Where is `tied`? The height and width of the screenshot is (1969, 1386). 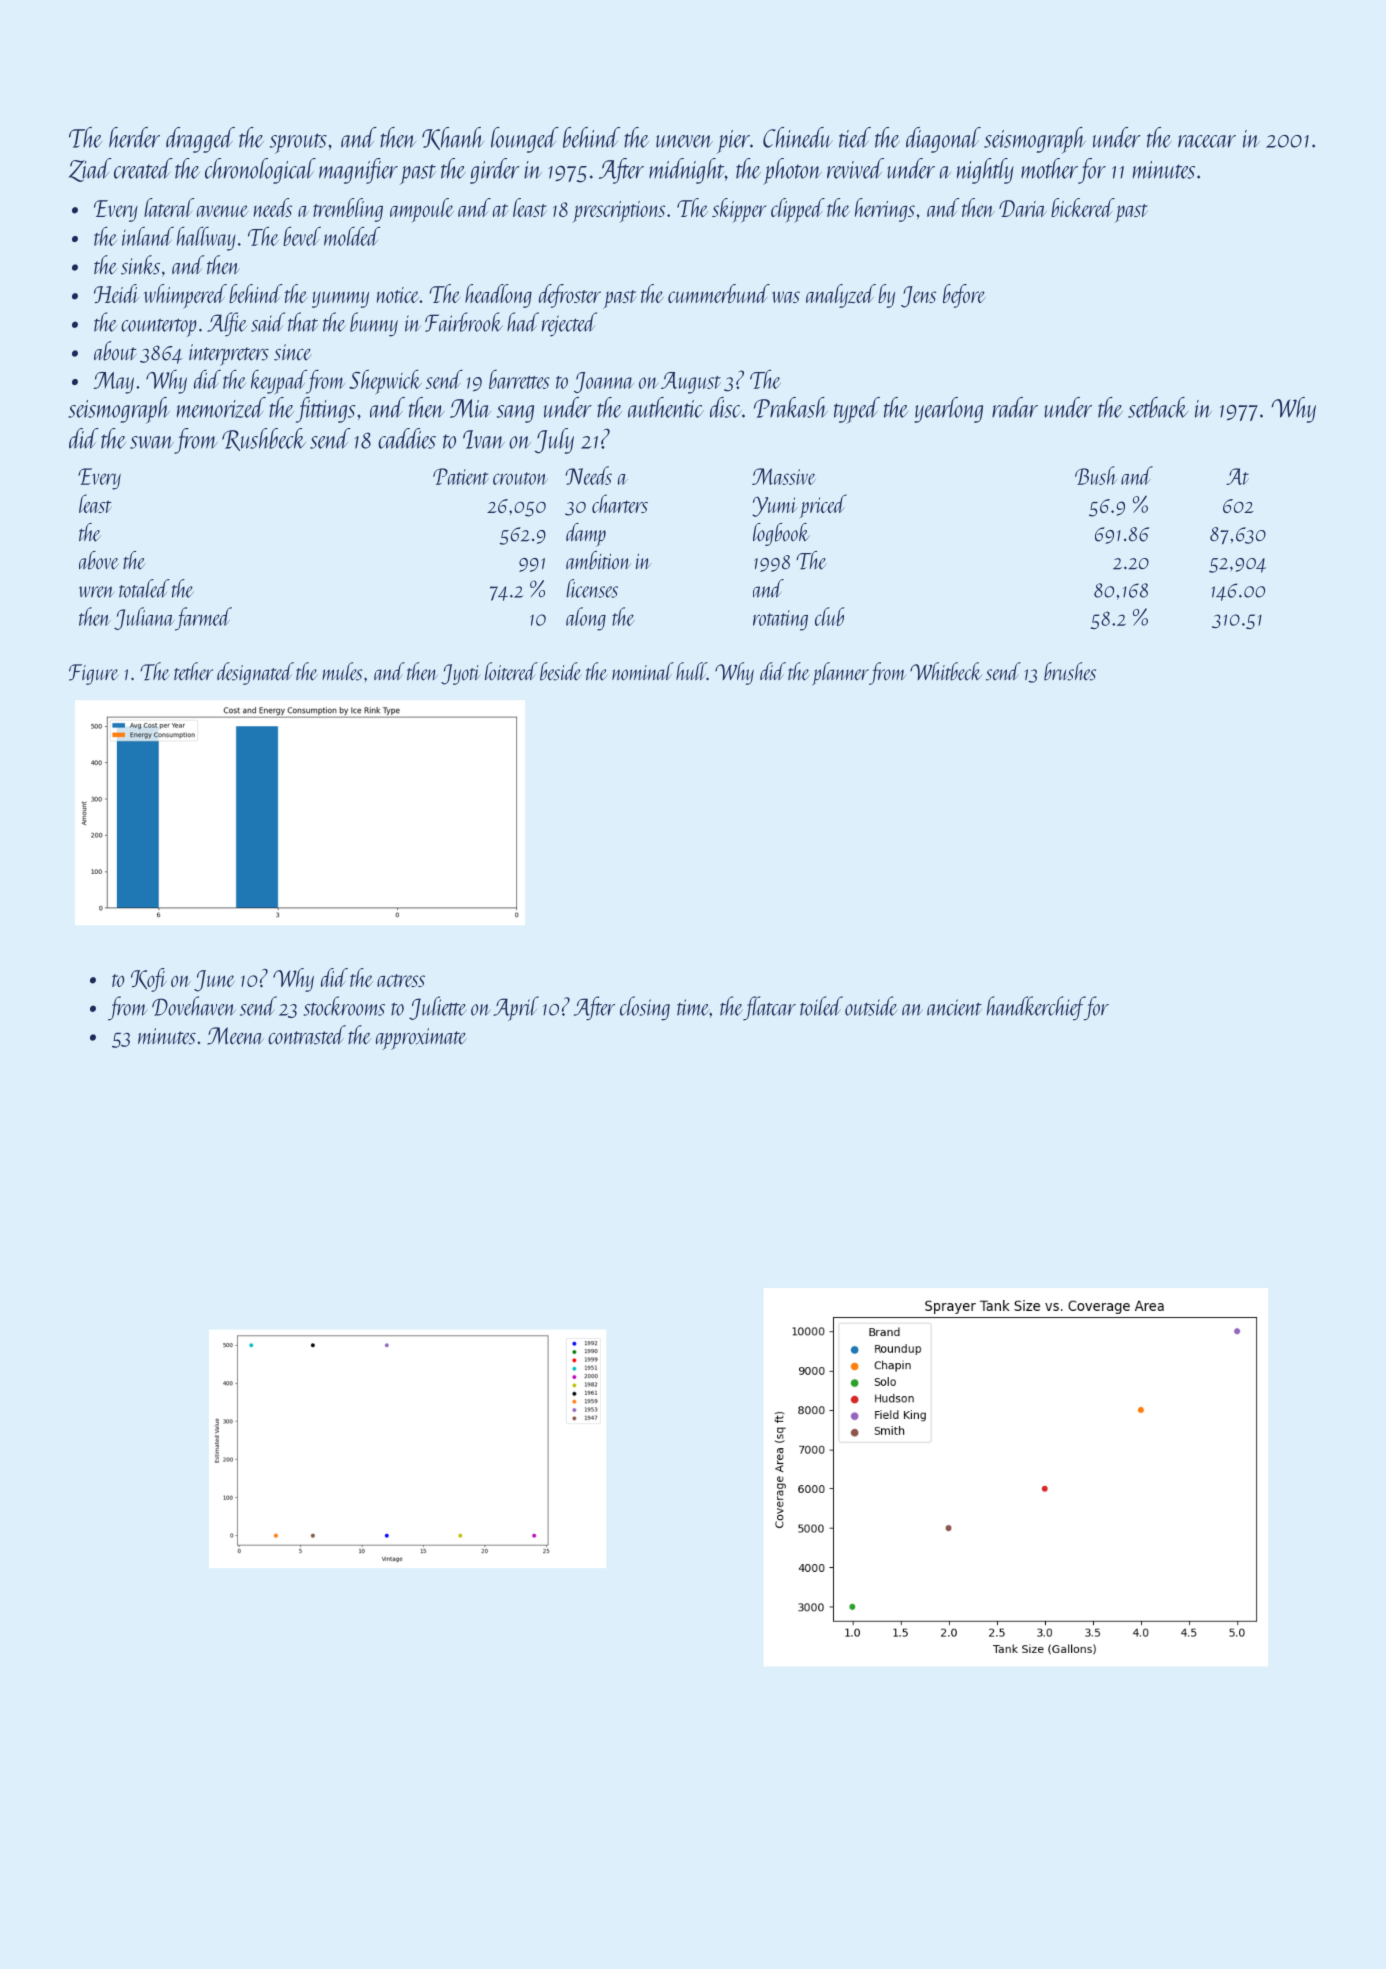
tied is located at coordinates (855, 137).
